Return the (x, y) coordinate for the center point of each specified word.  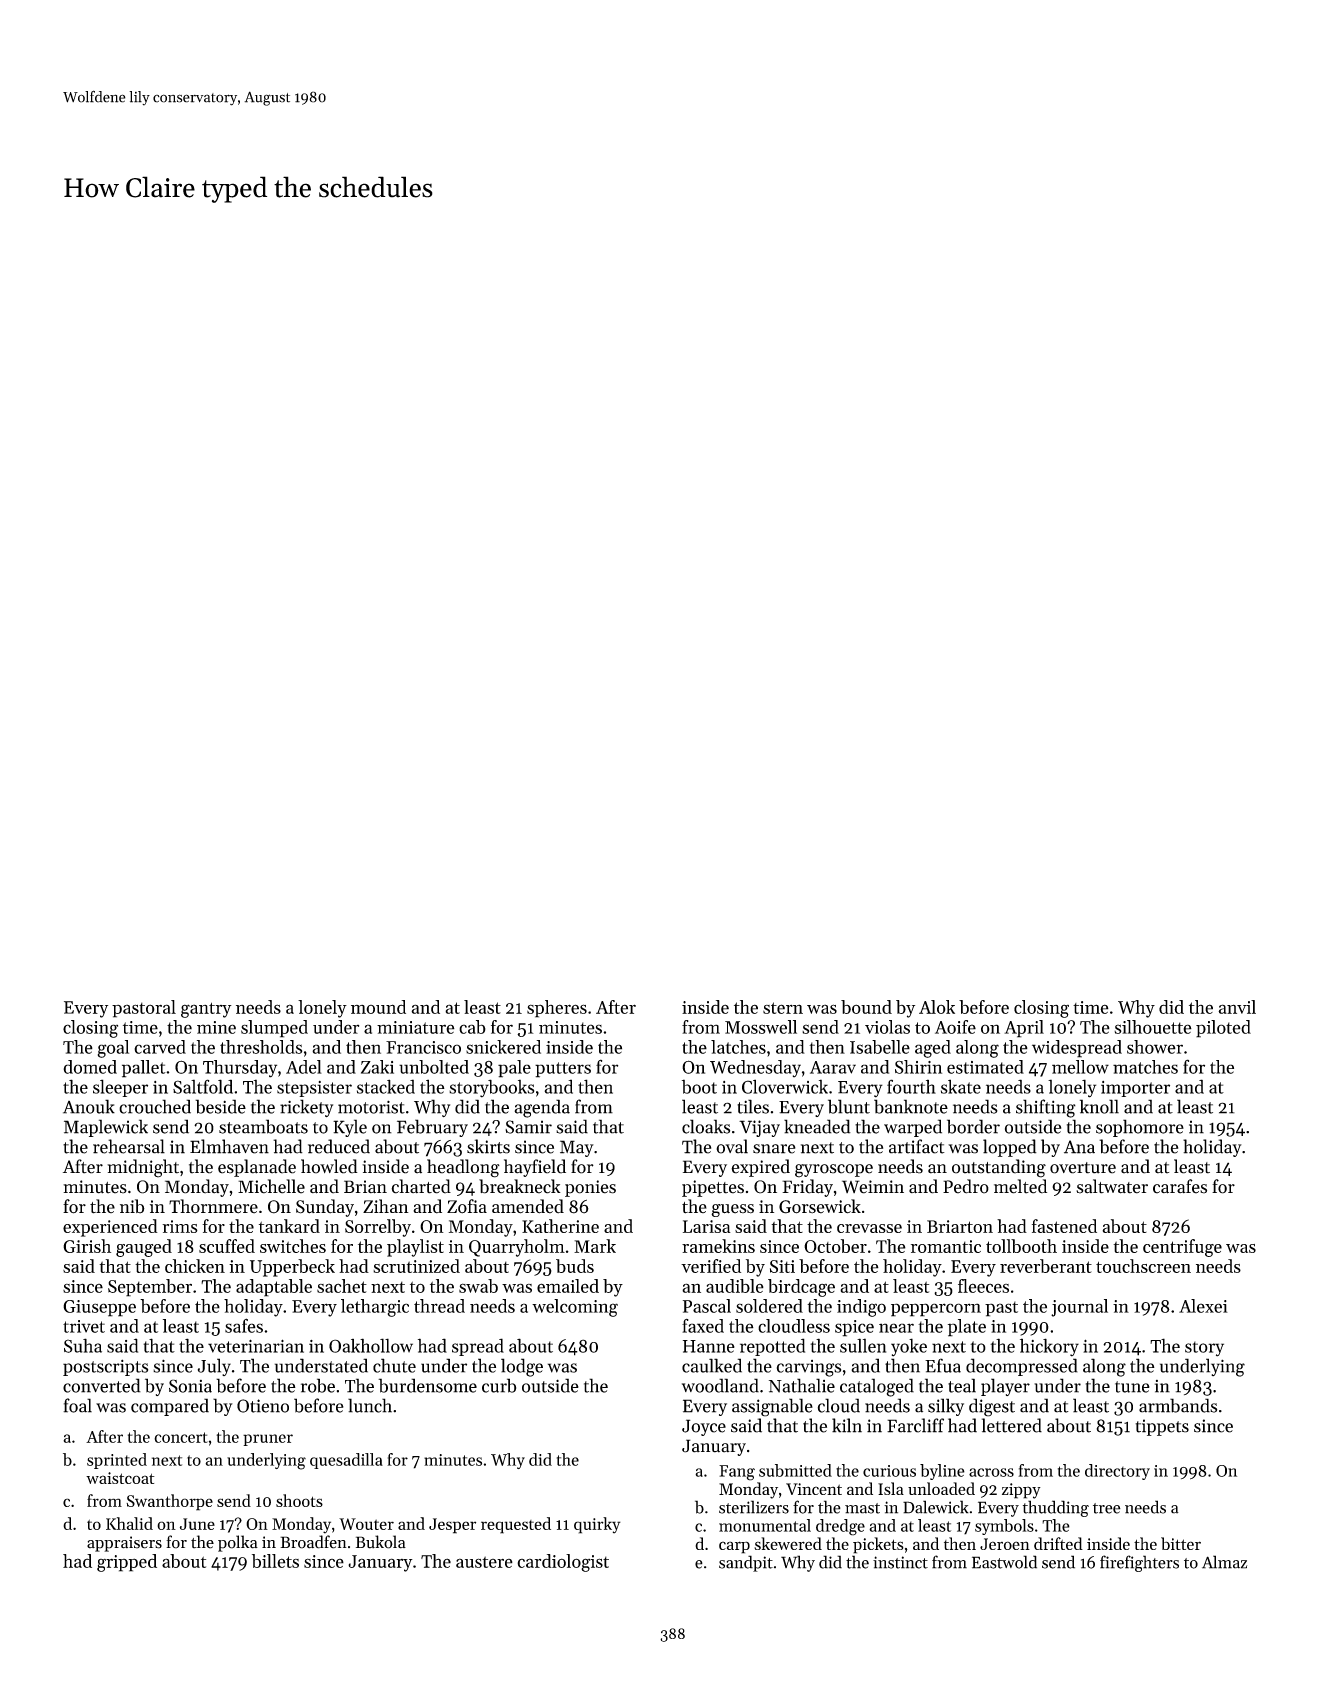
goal (113, 1049)
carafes (1180, 1186)
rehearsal (129, 1146)
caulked (712, 1365)
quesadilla (346, 1461)
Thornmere (213, 1206)
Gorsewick (820, 1206)
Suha (83, 1345)
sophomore (1140, 1128)
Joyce (704, 1427)
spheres (557, 1009)
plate (967, 1328)
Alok (937, 1007)
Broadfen (313, 1542)
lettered (1012, 1425)
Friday (807, 1188)
